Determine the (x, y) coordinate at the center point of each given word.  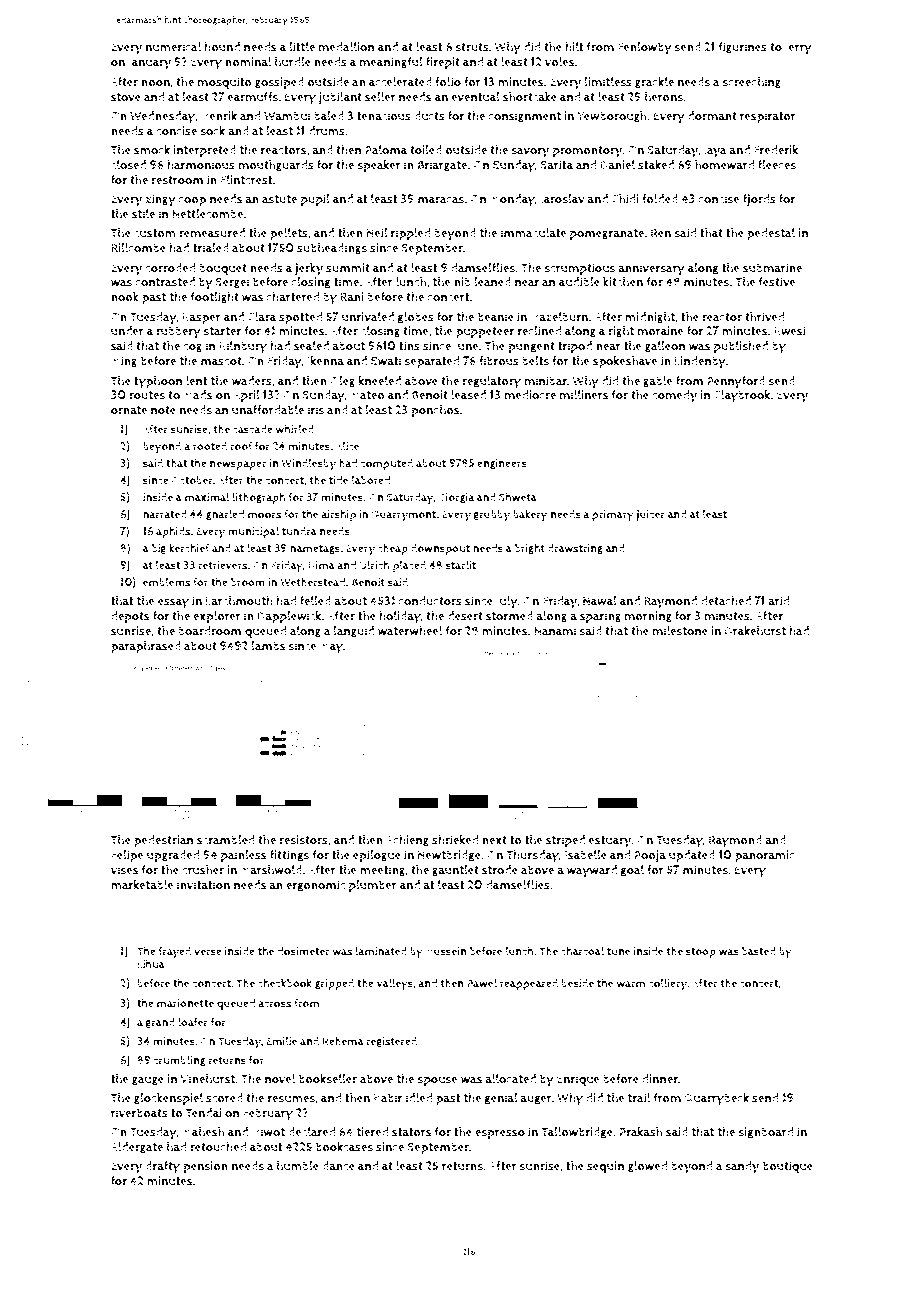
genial (501, 1099)
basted (759, 951)
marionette (185, 1003)
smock (152, 150)
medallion (346, 47)
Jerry (798, 49)
